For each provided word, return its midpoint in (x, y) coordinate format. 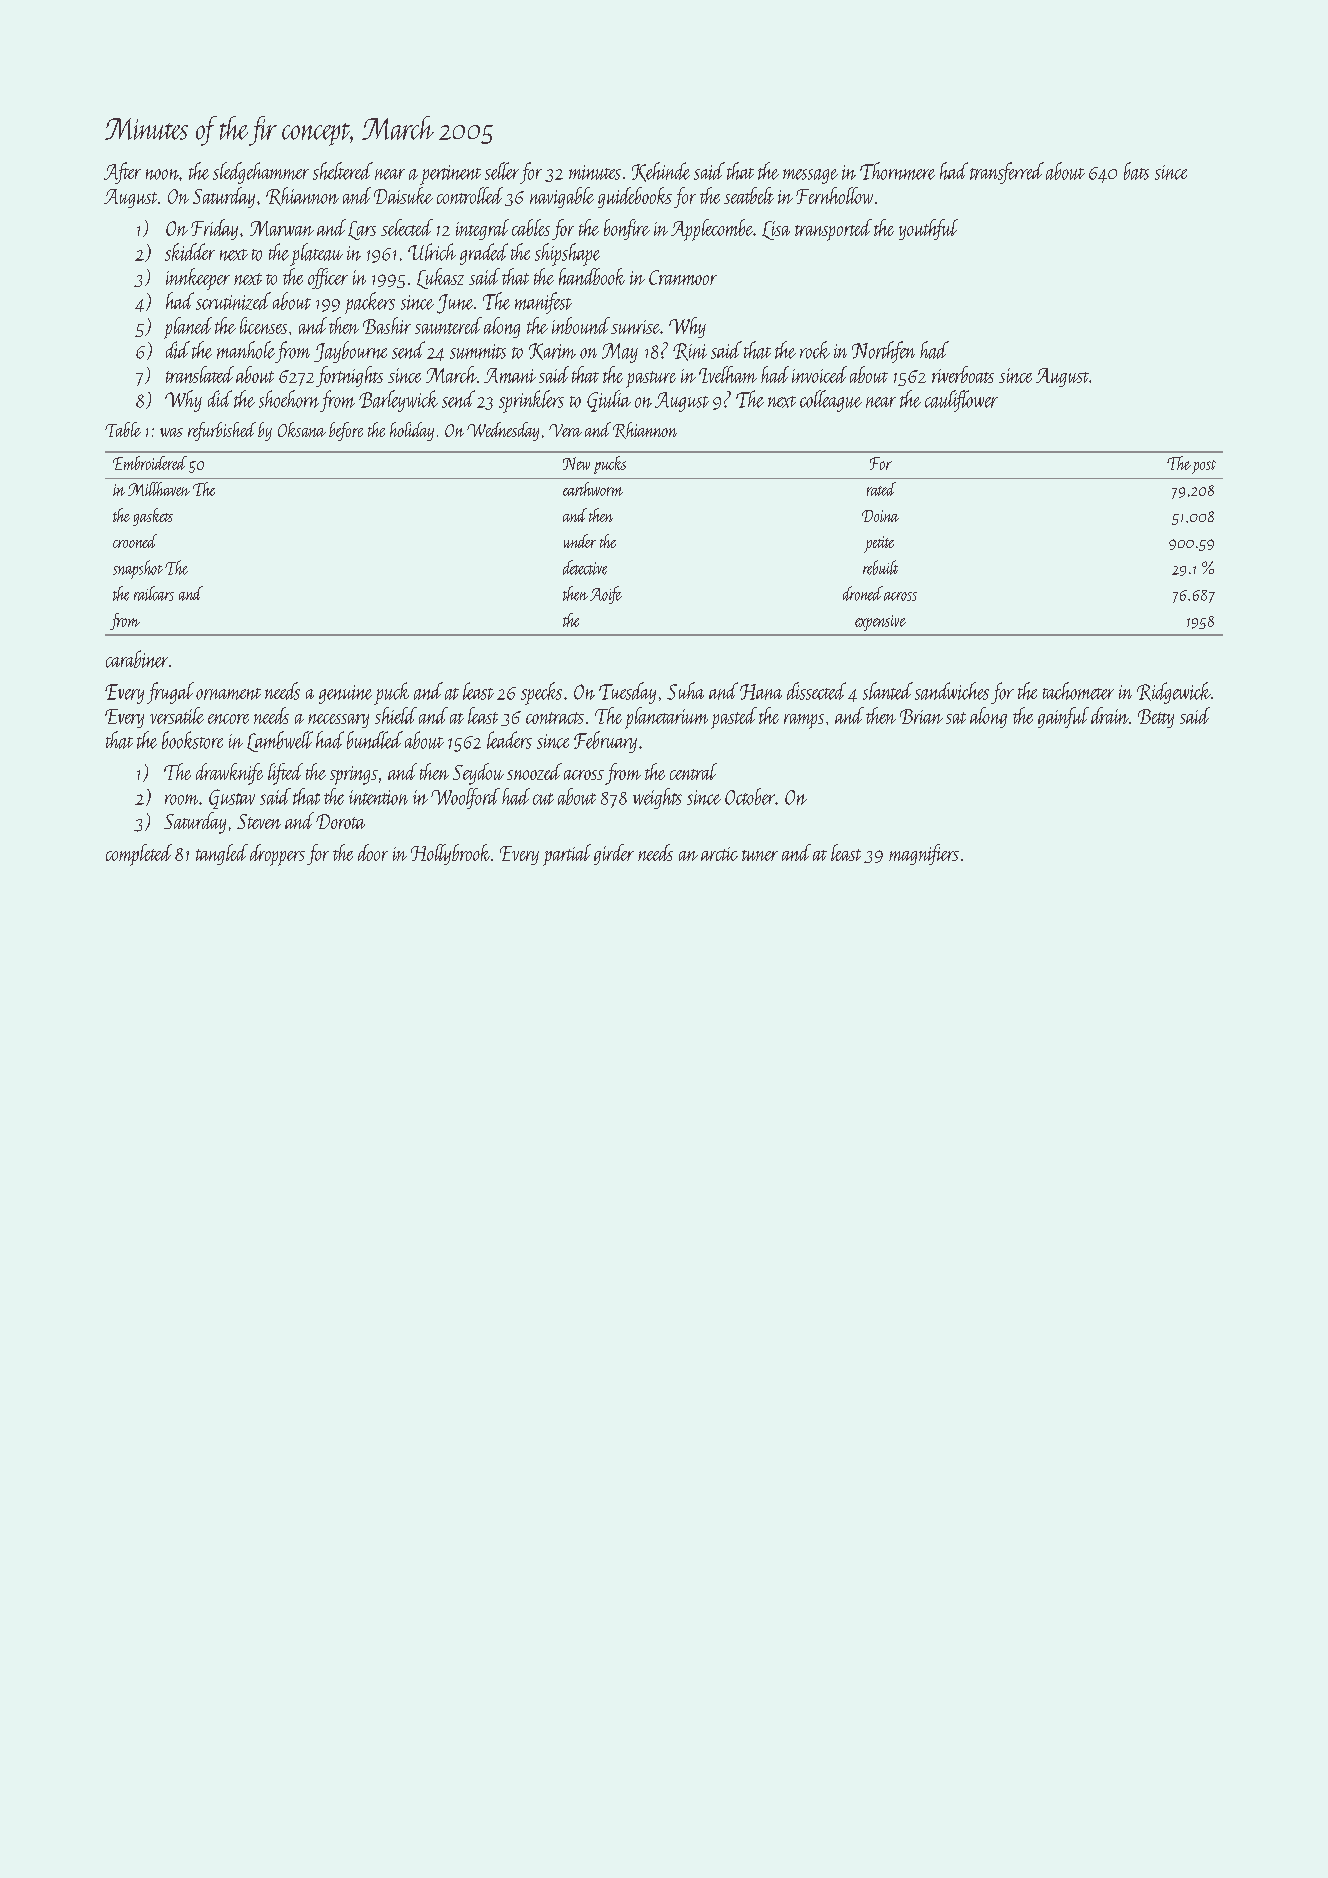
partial (567, 855)
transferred (1007, 173)
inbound (581, 325)
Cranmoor (683, 277)
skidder (190, 252)
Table (123, 429)
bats (1136, 171)
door (373, 852)
